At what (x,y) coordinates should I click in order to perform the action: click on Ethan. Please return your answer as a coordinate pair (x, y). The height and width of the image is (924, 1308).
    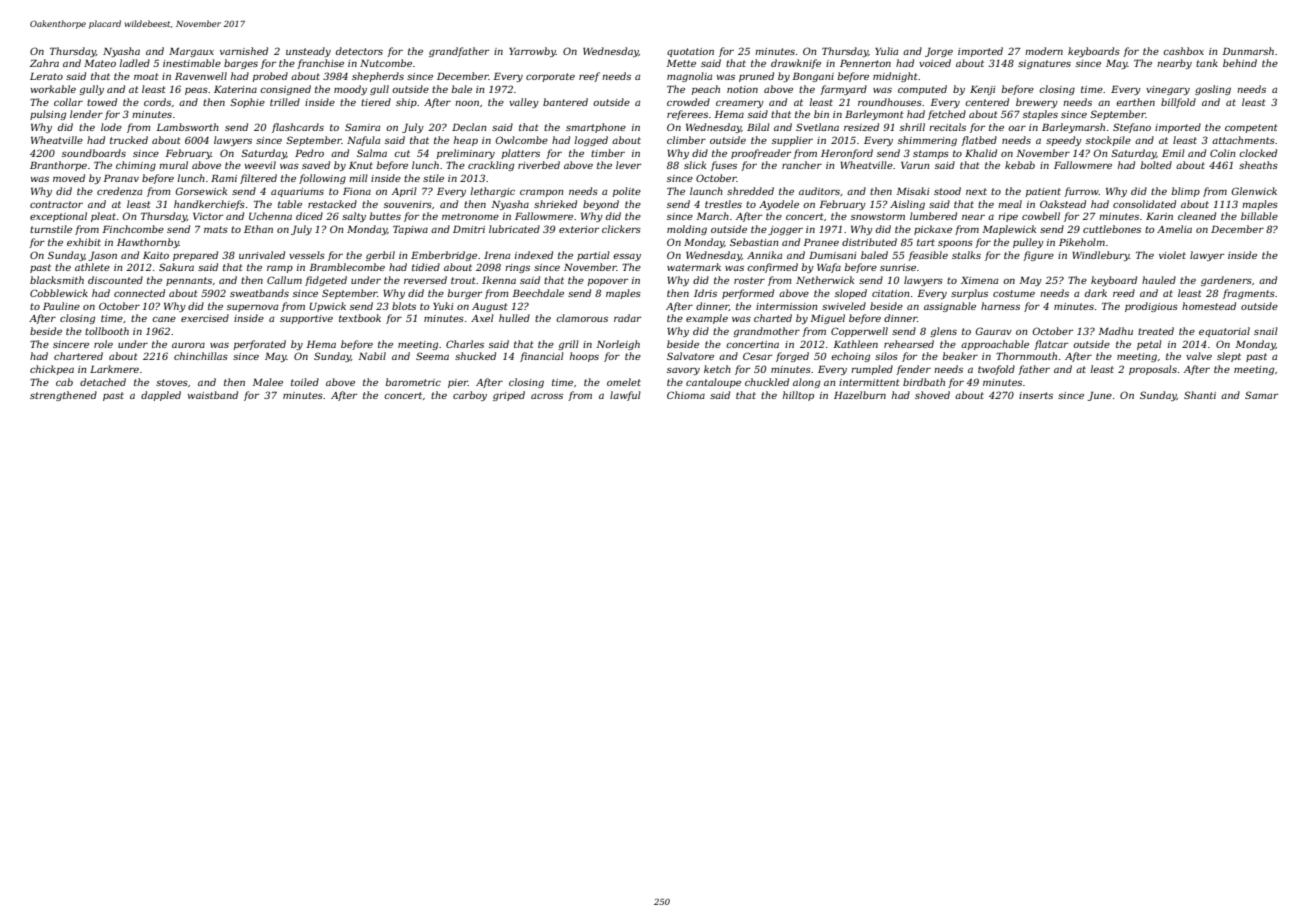
    Looking at the image, I should click on (258, 229).
